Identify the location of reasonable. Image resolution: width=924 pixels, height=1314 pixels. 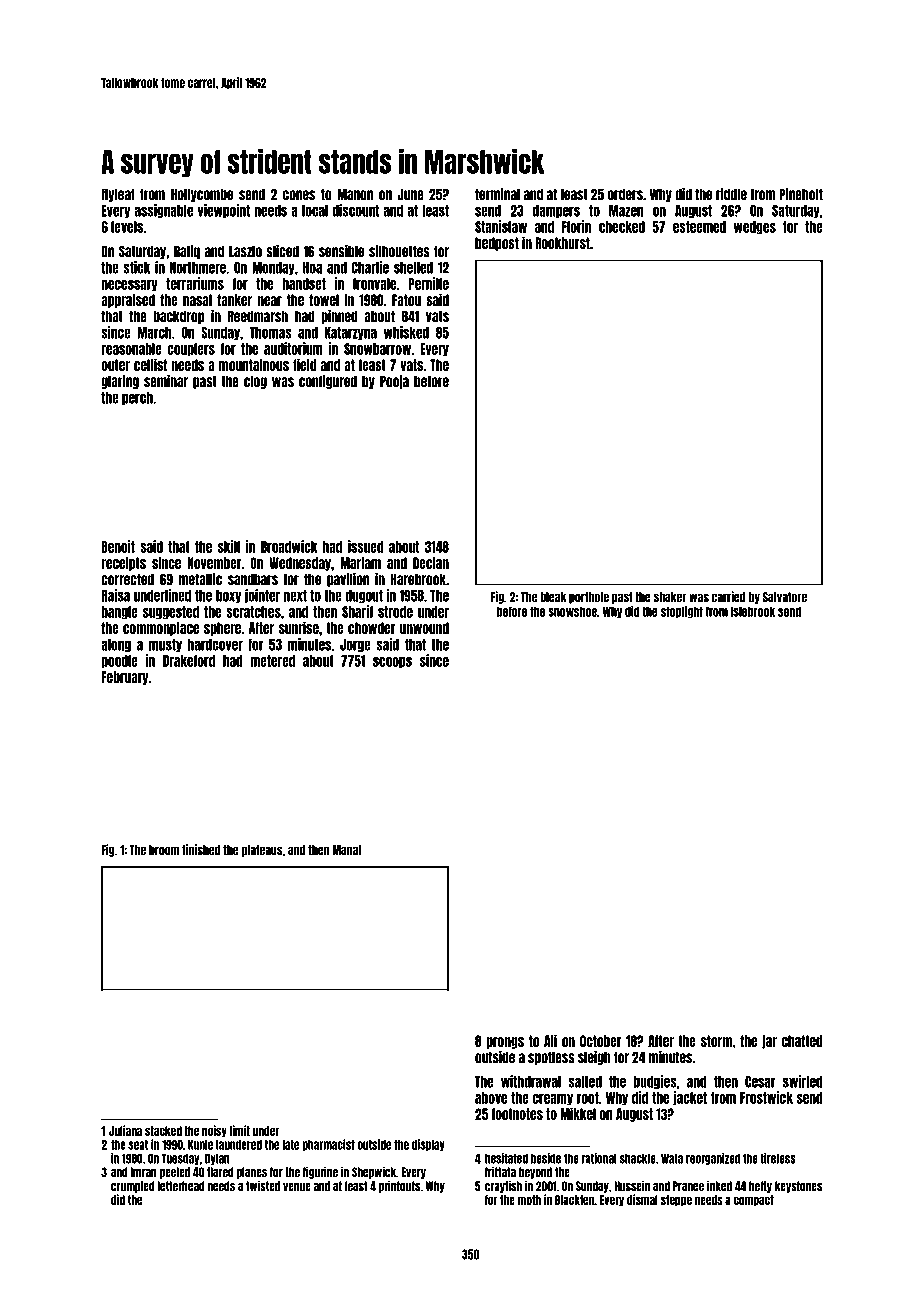
(131, 349).
